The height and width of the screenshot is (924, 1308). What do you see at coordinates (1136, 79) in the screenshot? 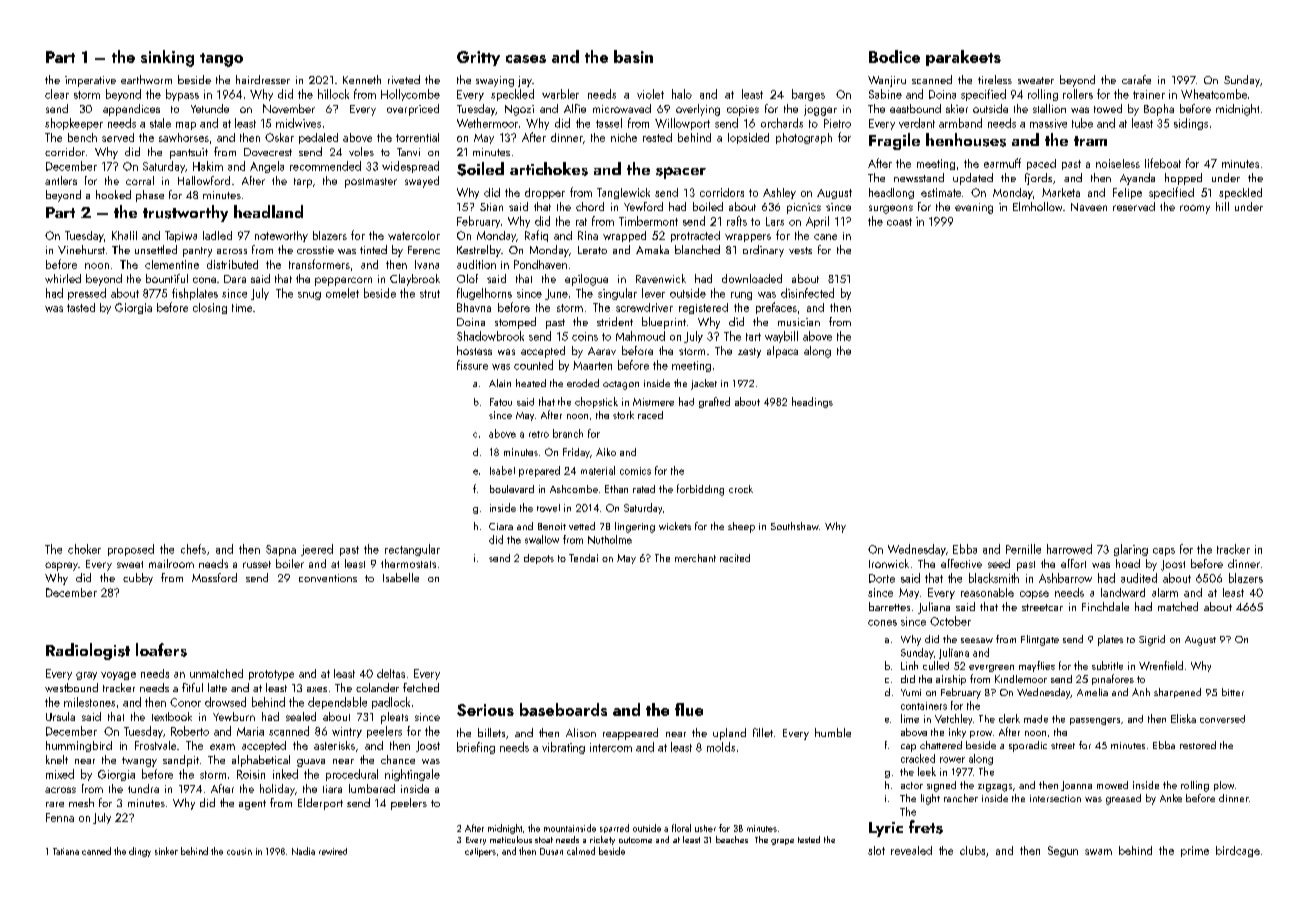
I see `carafe` at bounding box center [1136, 79].
